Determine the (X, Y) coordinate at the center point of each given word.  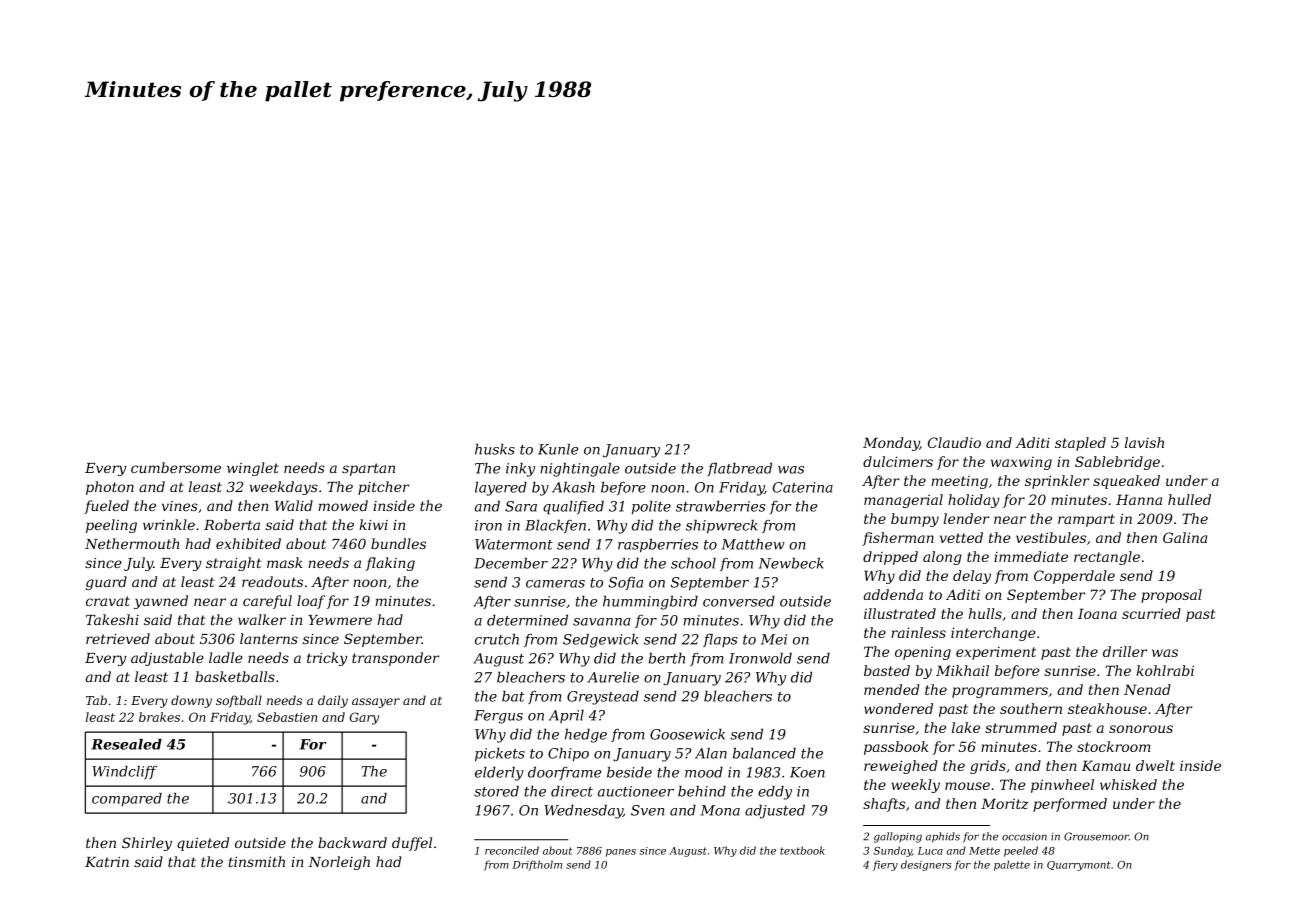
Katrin (107, 862)
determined (527, 620)
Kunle (558, 449)
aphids (943, 837)
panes (621, 853)
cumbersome (176, 467)
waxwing (1021, 463)
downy (191, 701)
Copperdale (1074, 577)
